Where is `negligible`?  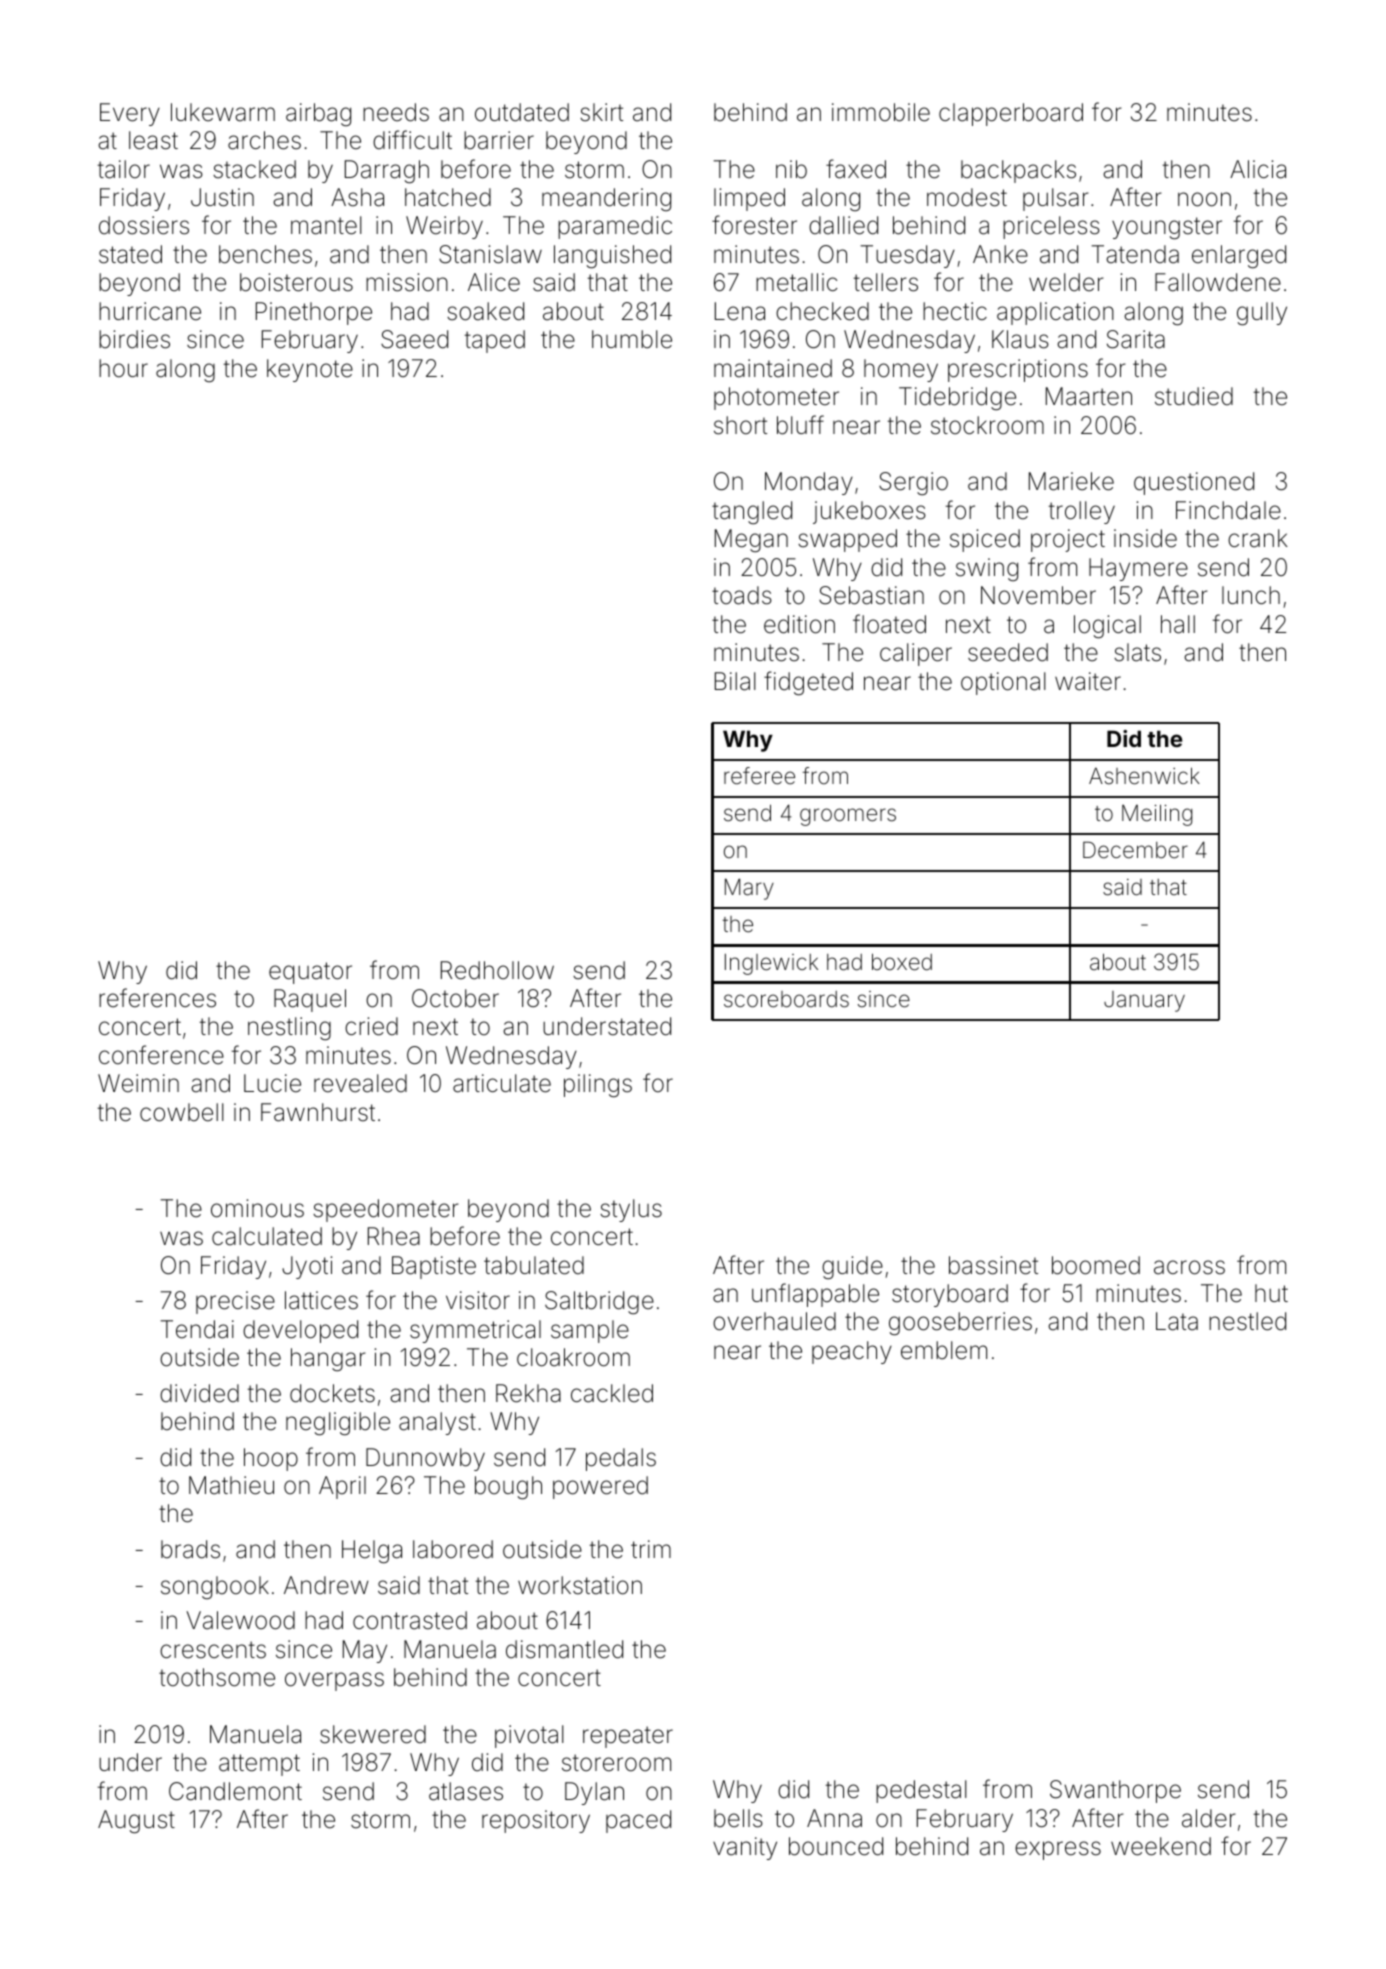 negligible is located at coordinates (338, 1423).
